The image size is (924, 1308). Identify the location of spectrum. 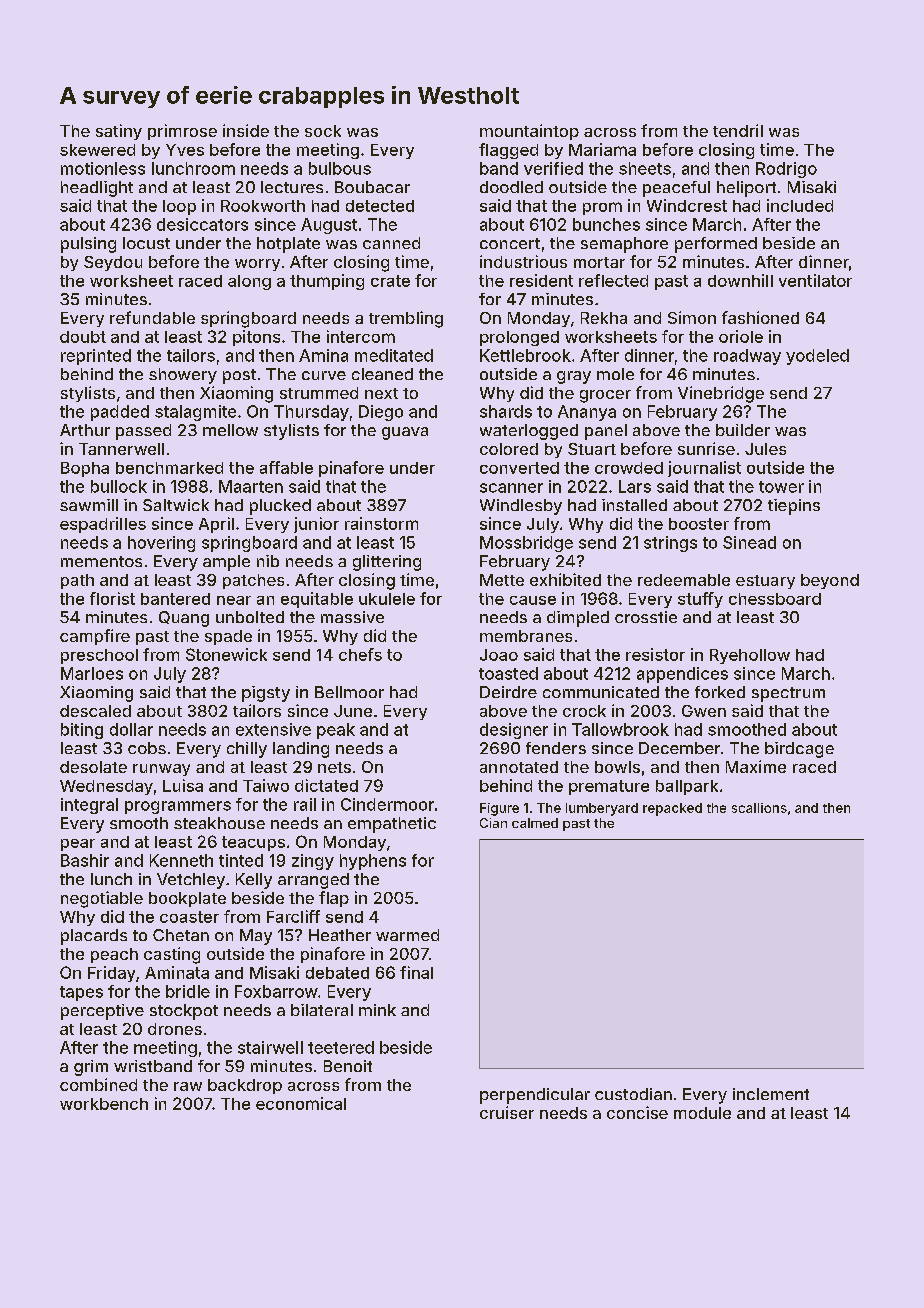
(788, 694).
